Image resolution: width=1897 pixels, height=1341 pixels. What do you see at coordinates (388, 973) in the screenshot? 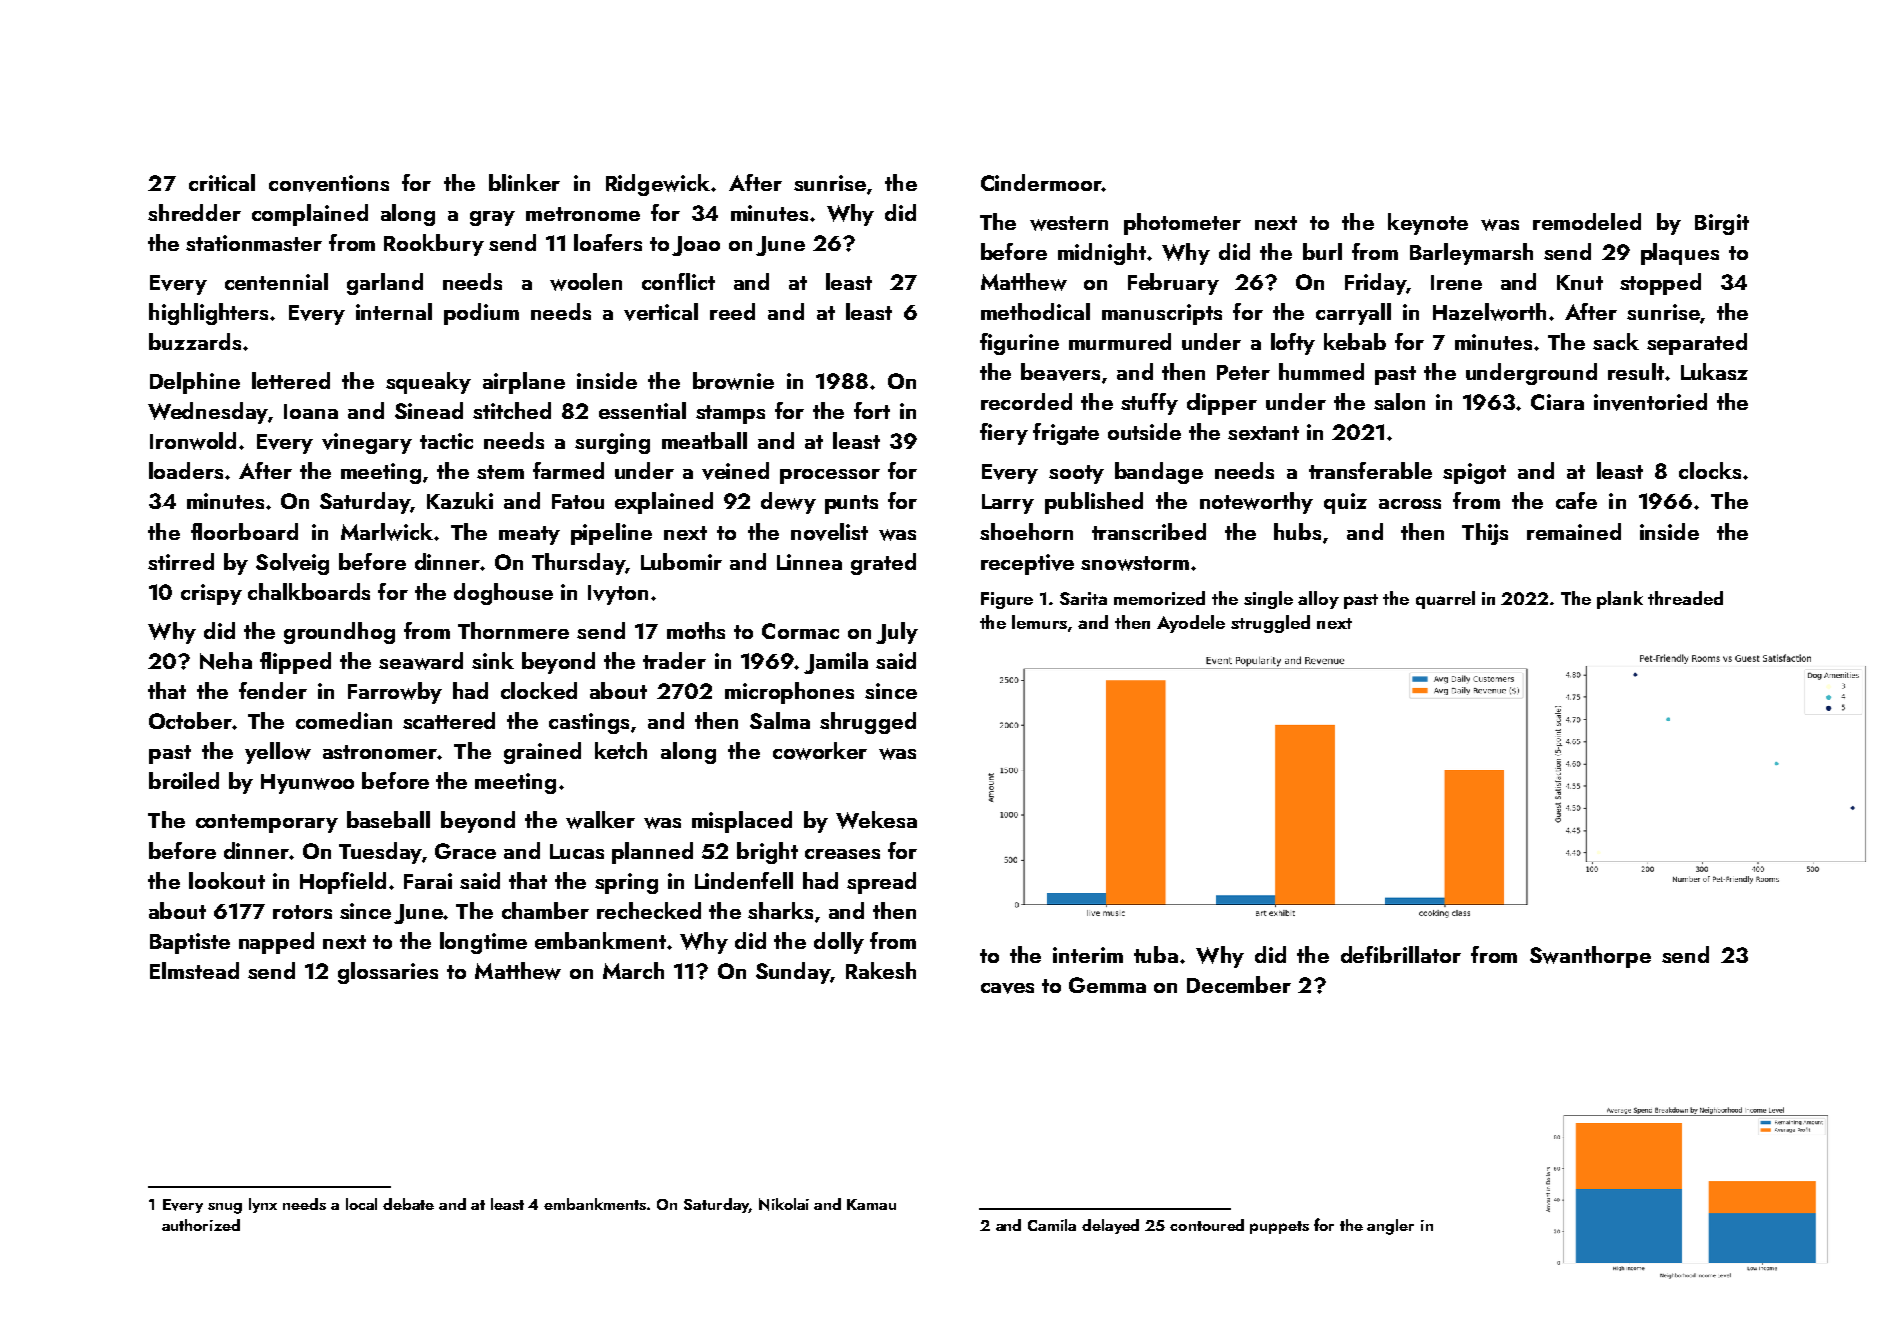
I see `glossaries` at bounding box center [388, 973].
